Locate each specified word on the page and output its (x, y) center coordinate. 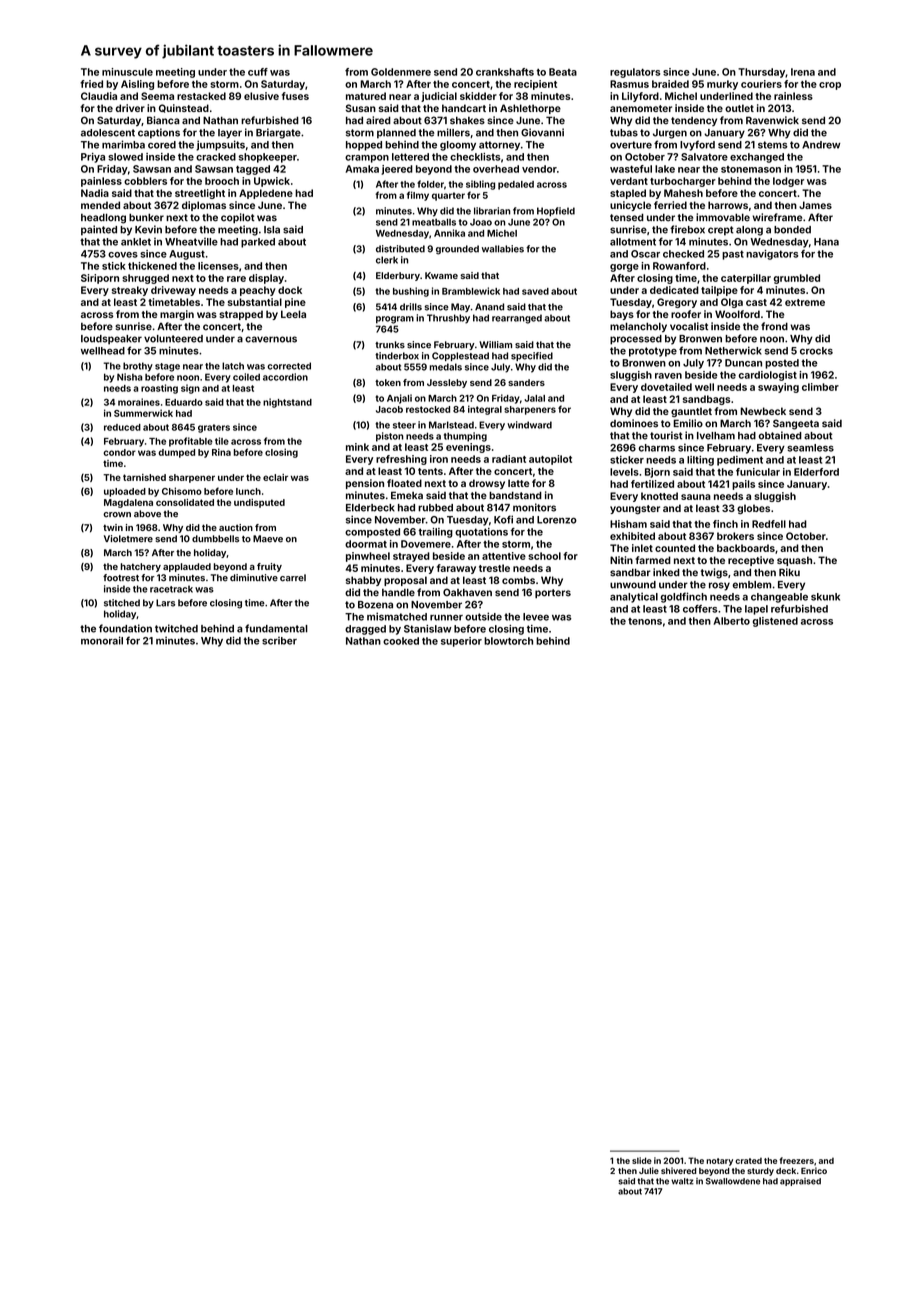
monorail (102, 640)
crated (748, 1161)
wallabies (503, 249)
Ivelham (716, 436)
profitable (191, 442)
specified (532, 356)
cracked (216, 157)
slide (642, 1160)
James (815, 205)
